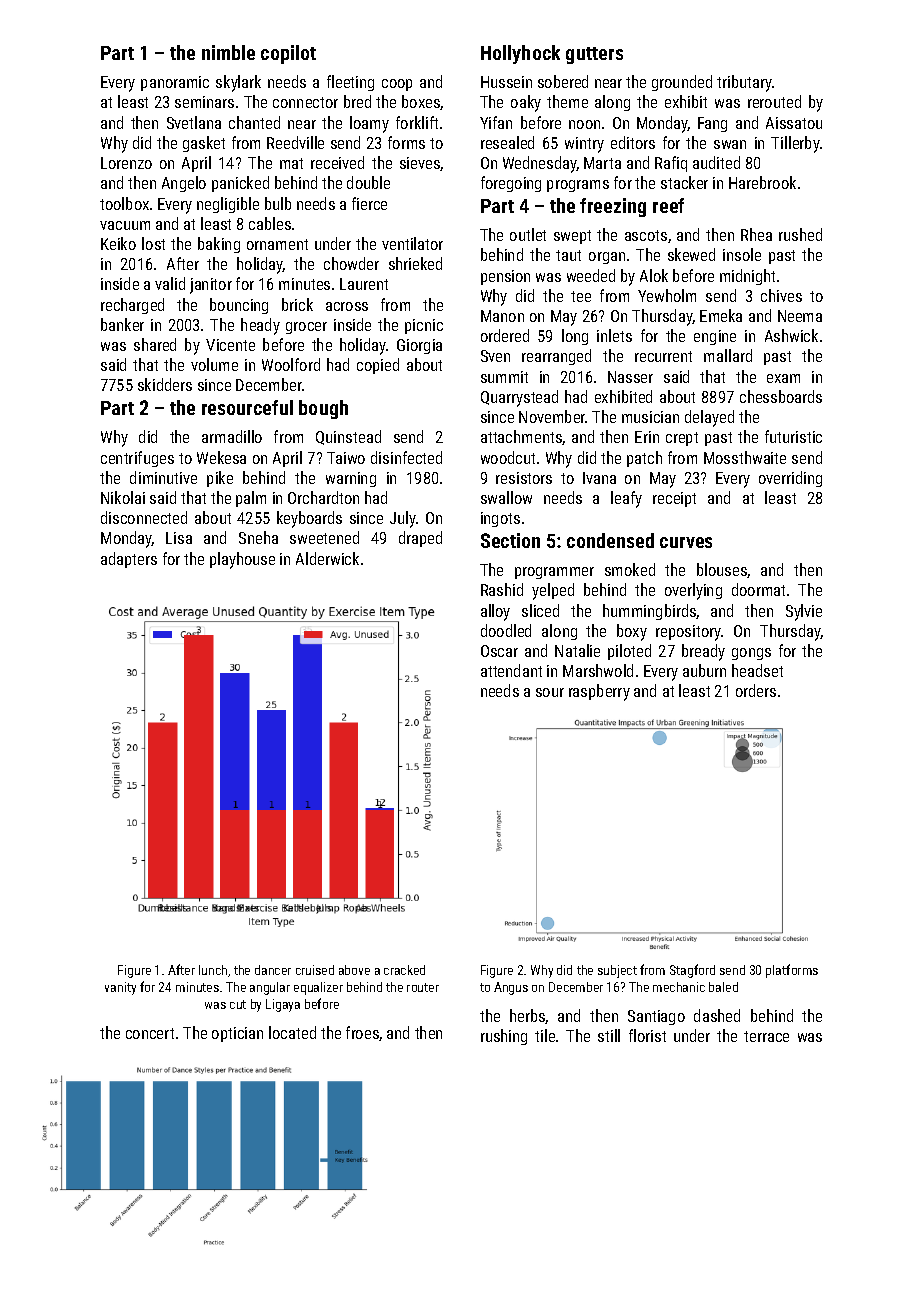  What do you see at coordinates (520, 54) in the document?
I see `Hollyhock` at bounding box center [520, 54].
